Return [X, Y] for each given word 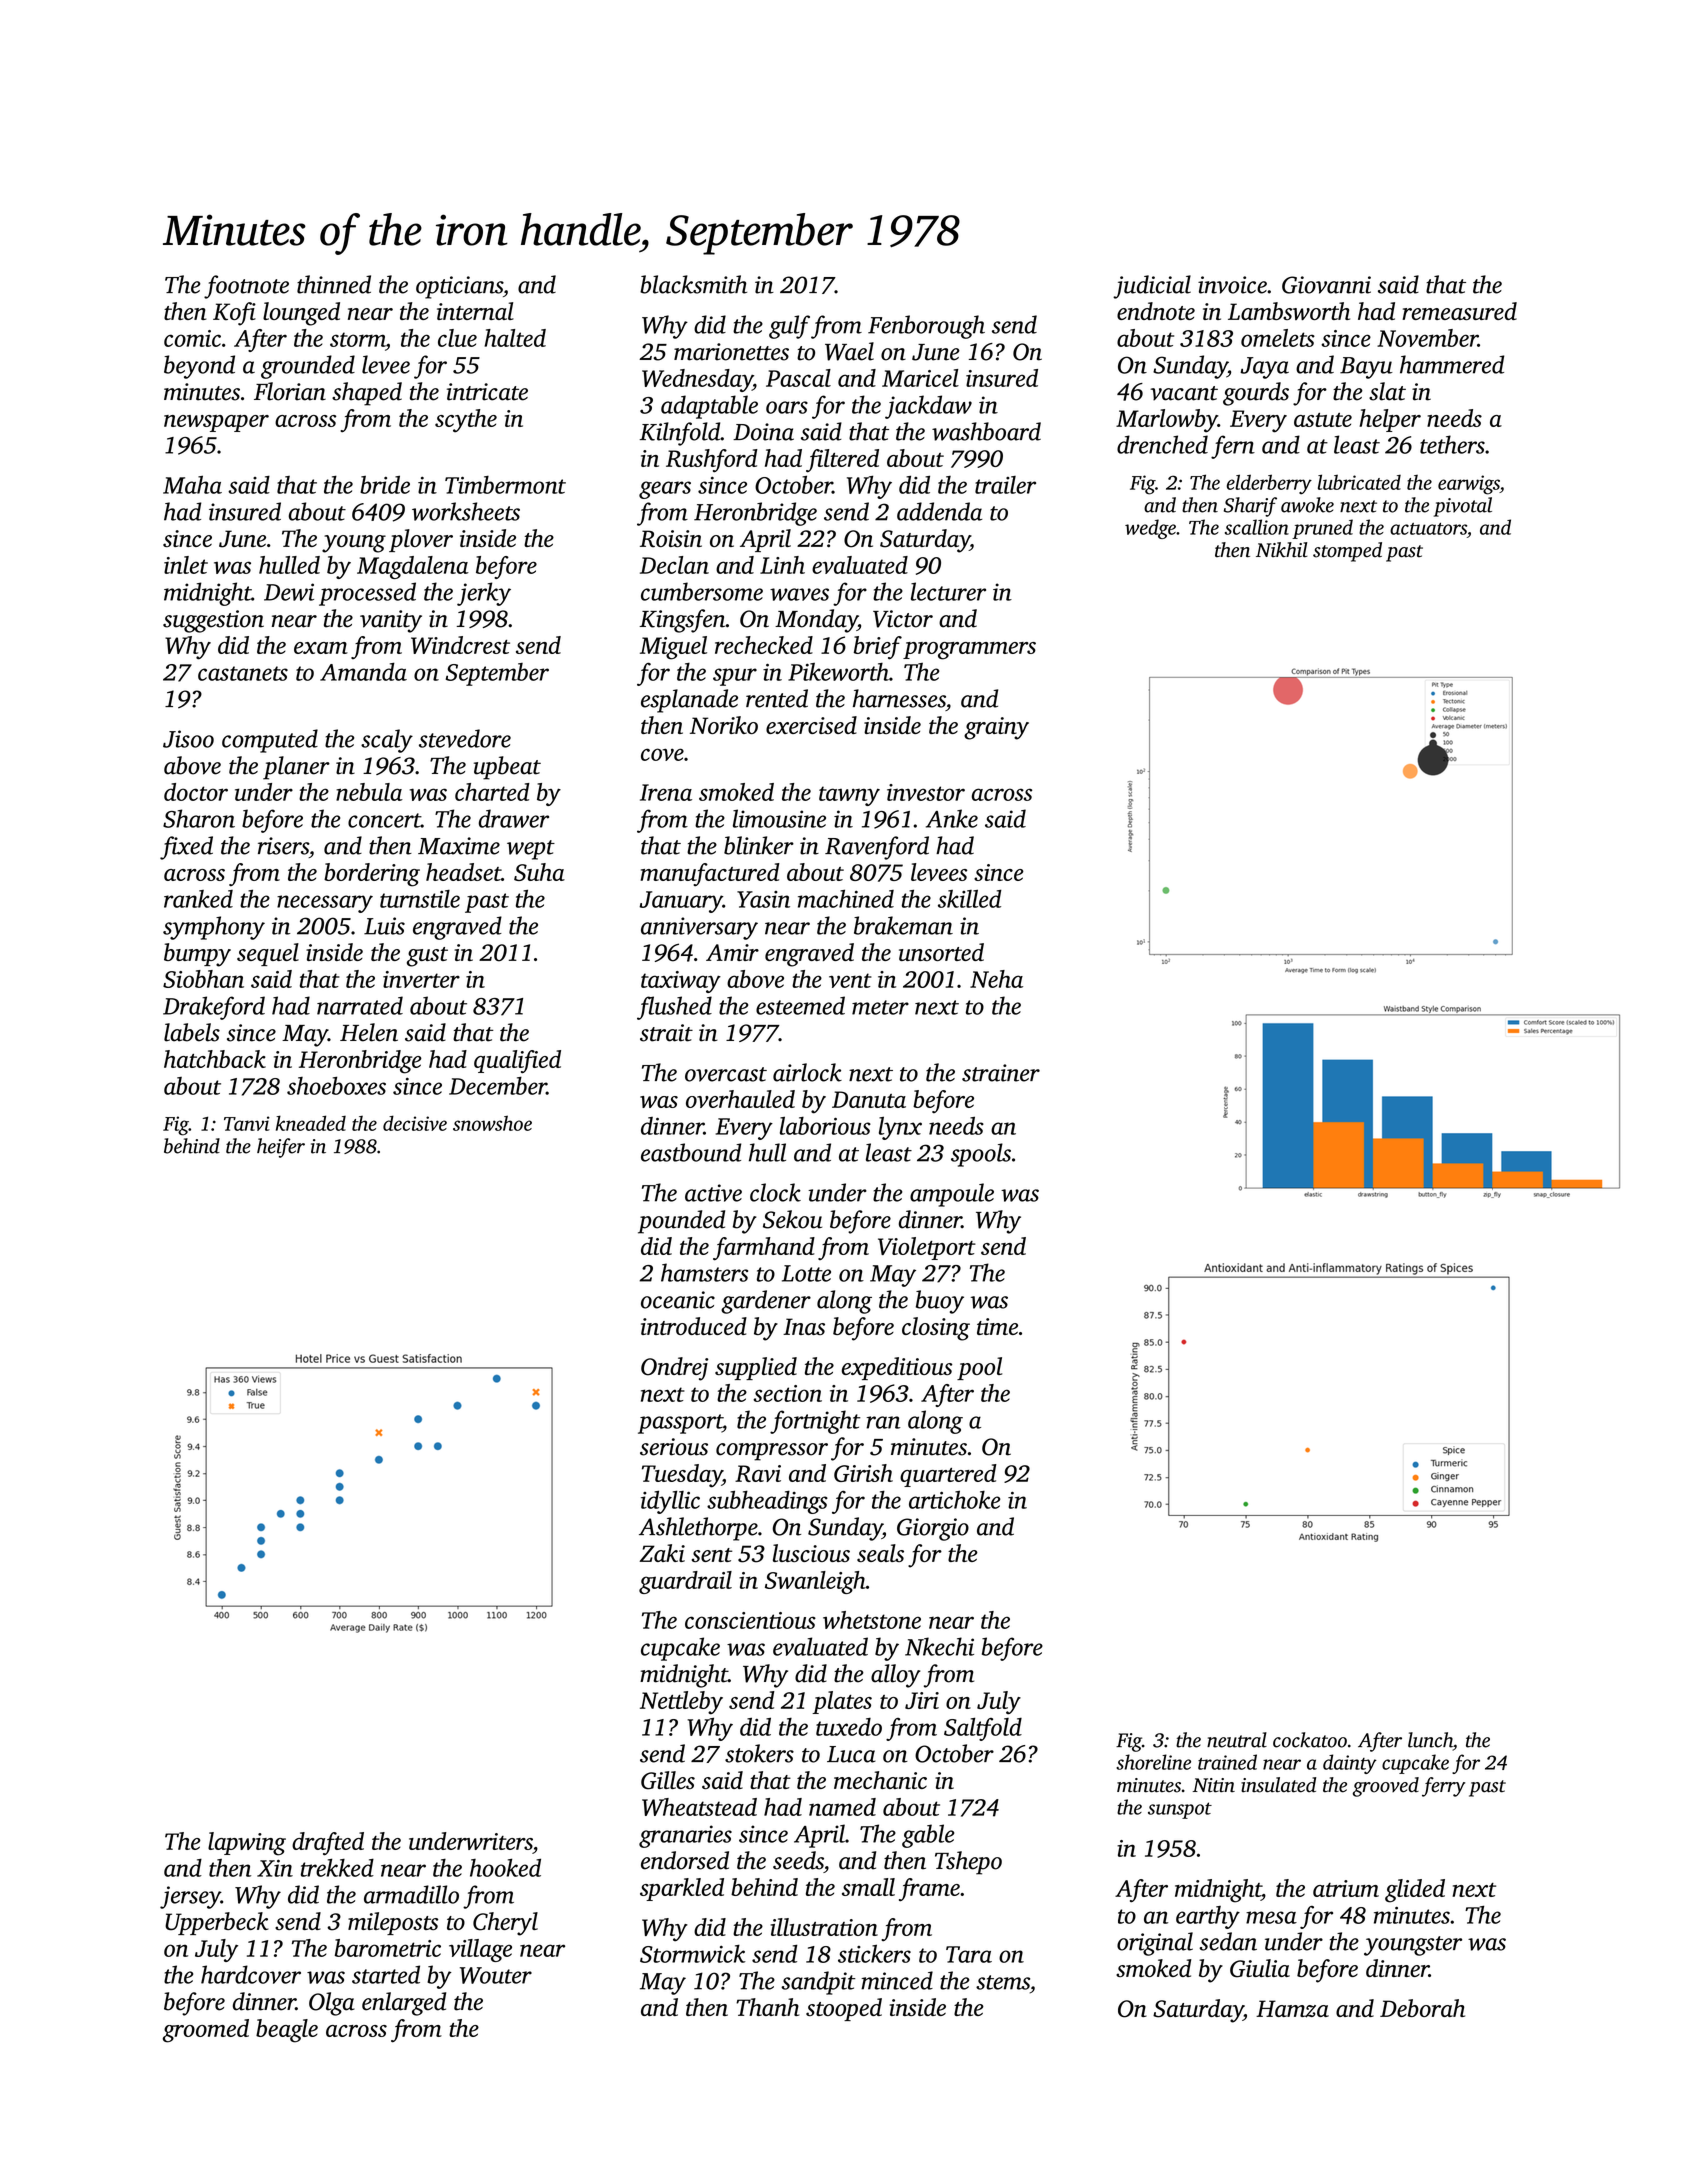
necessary [325, 904]
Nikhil [1282, 550]
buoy [940, 1302]
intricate [487, 392]
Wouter [496, 1975]
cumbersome [702, 591]
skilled [970, 898]
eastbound [691, 1152]
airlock [807, 1072]
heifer [281, 1148]
